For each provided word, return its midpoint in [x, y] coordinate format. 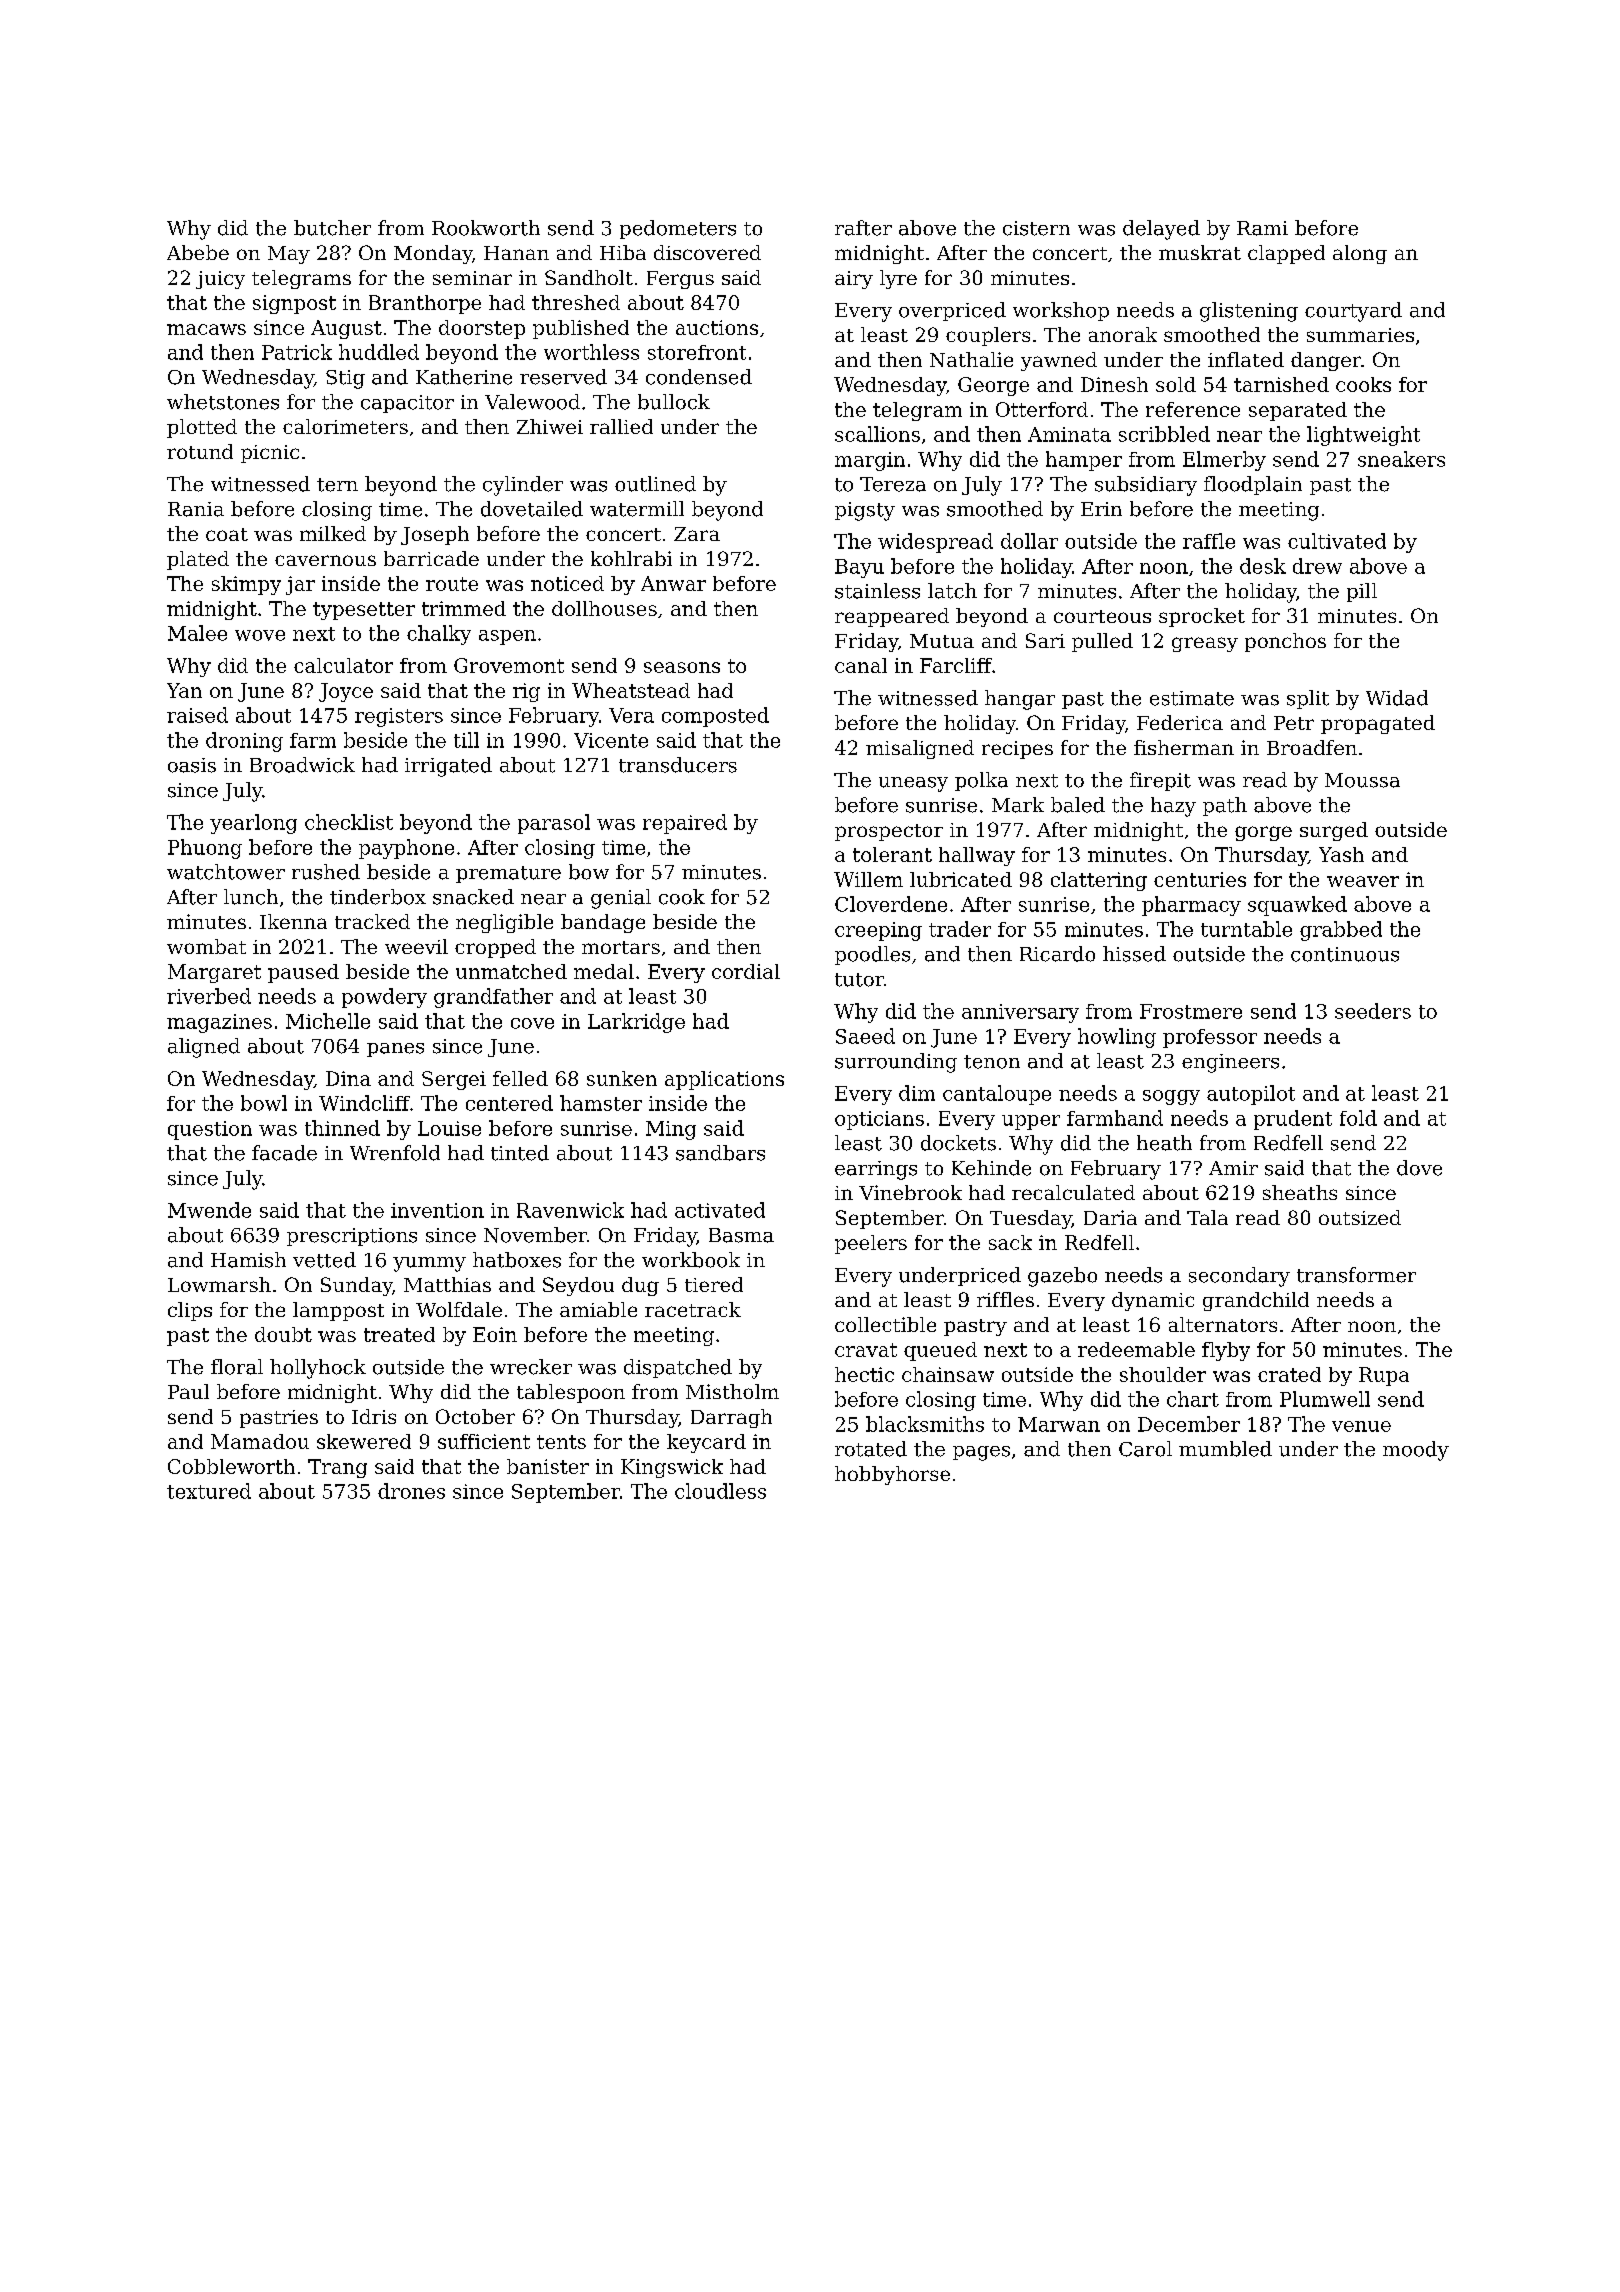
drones [411, 1491]
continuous [1345, 954]
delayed [1161, 230]
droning [244, 742]
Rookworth [486, 228]
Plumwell [1325, 1399]
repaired [685, 824]
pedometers [678, 229]
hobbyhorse [892, 1475]
